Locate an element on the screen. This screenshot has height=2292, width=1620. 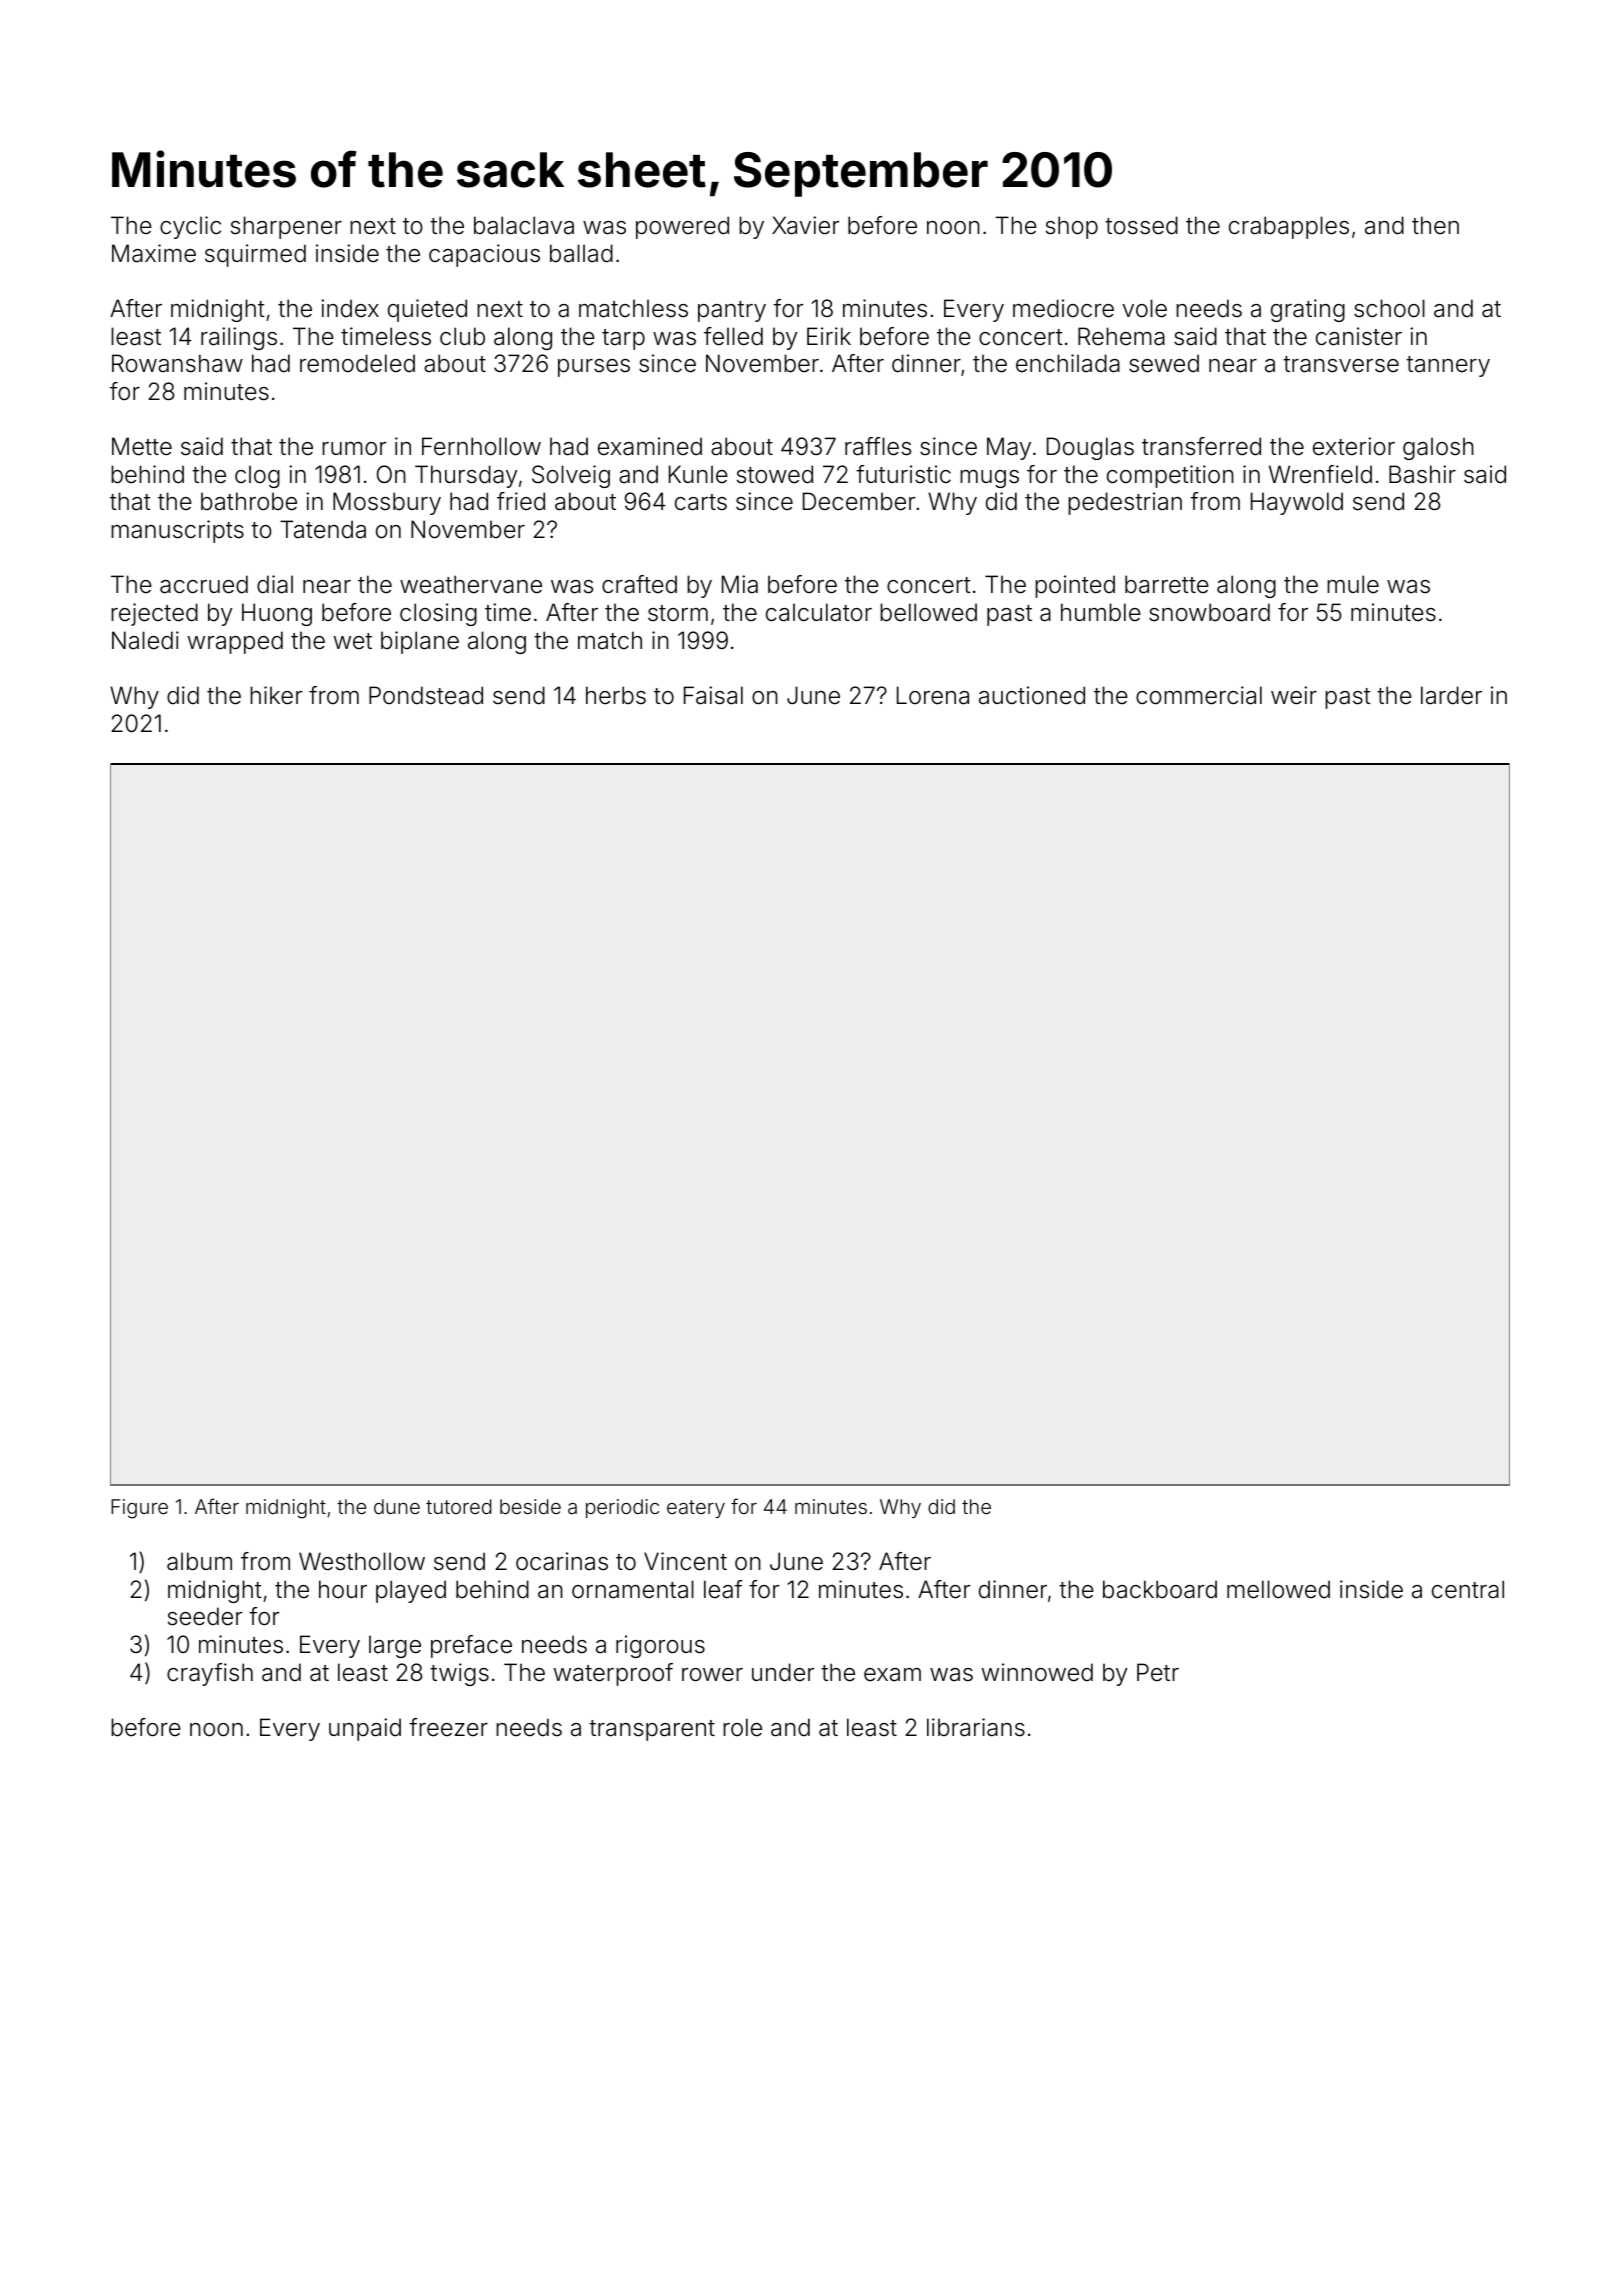
backboard is located at coordinates (1160, 1589).
